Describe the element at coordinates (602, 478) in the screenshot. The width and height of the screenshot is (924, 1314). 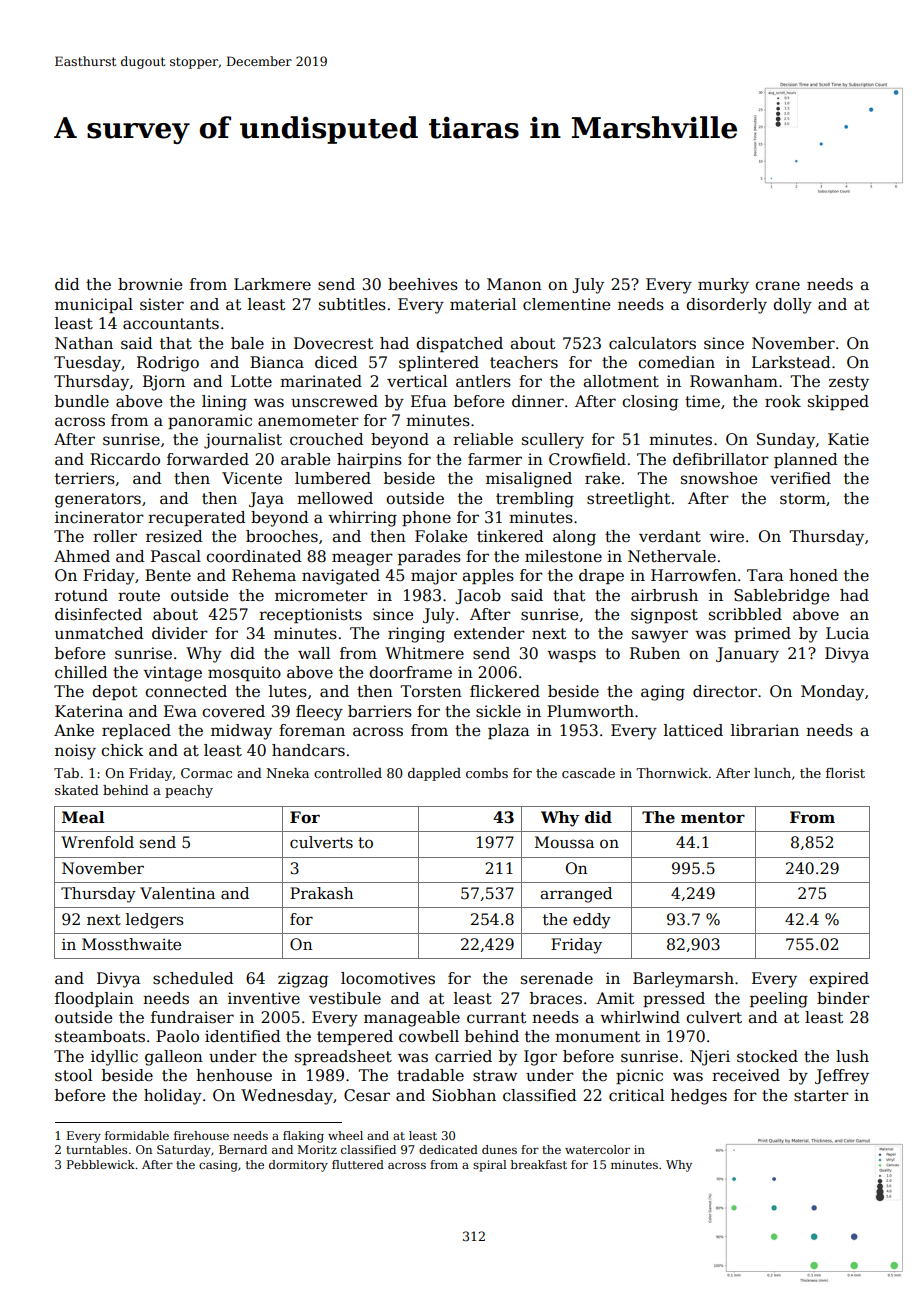
I see `rake` at that location.
